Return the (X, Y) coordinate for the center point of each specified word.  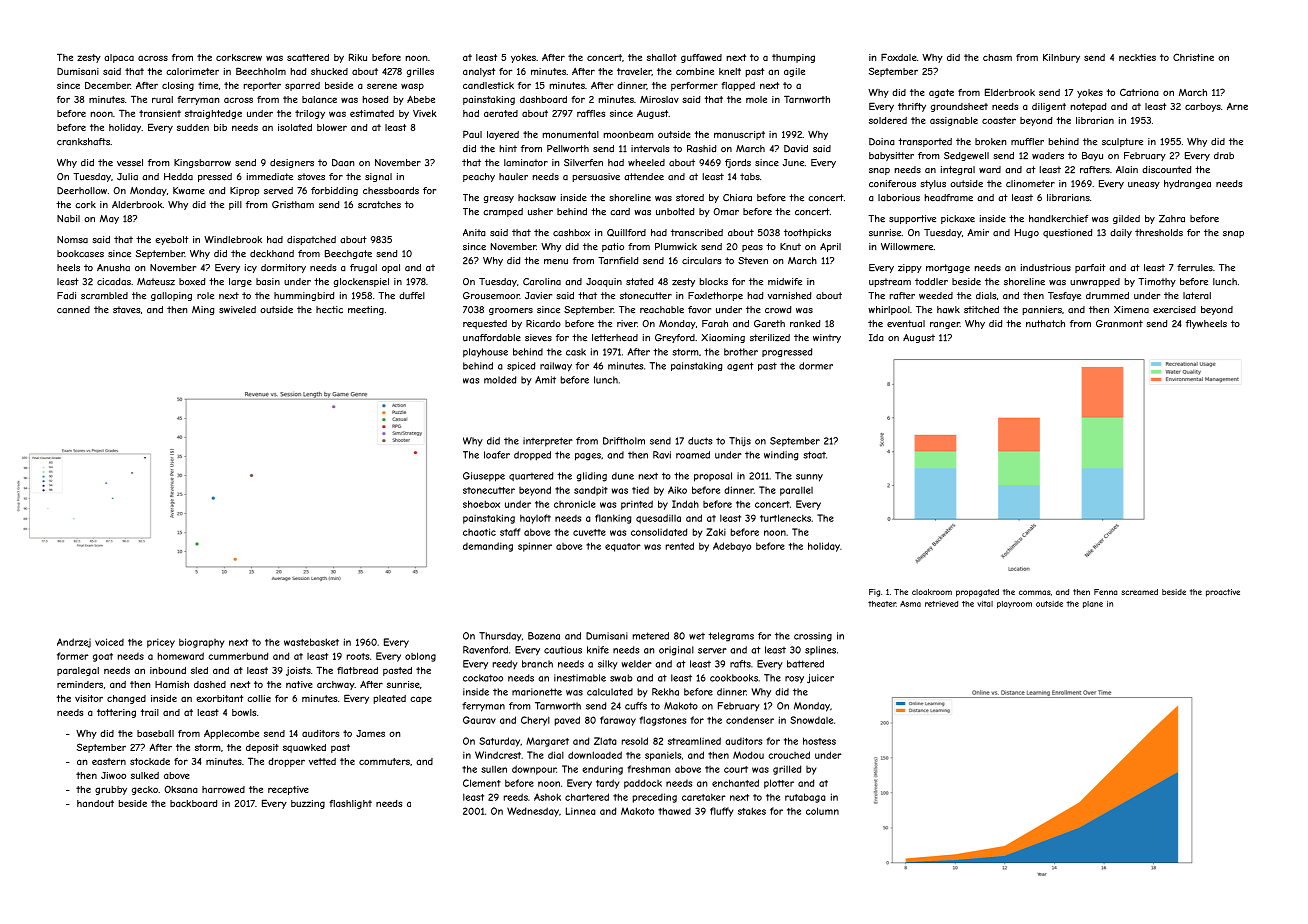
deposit (262, 748)
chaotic (479, 532)
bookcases (80, 254)
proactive (1223, 593)
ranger (945, 325)
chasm (997, 57)
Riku (358, 57)
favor (699, 309)
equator (623, 547)
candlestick (488, 85)
